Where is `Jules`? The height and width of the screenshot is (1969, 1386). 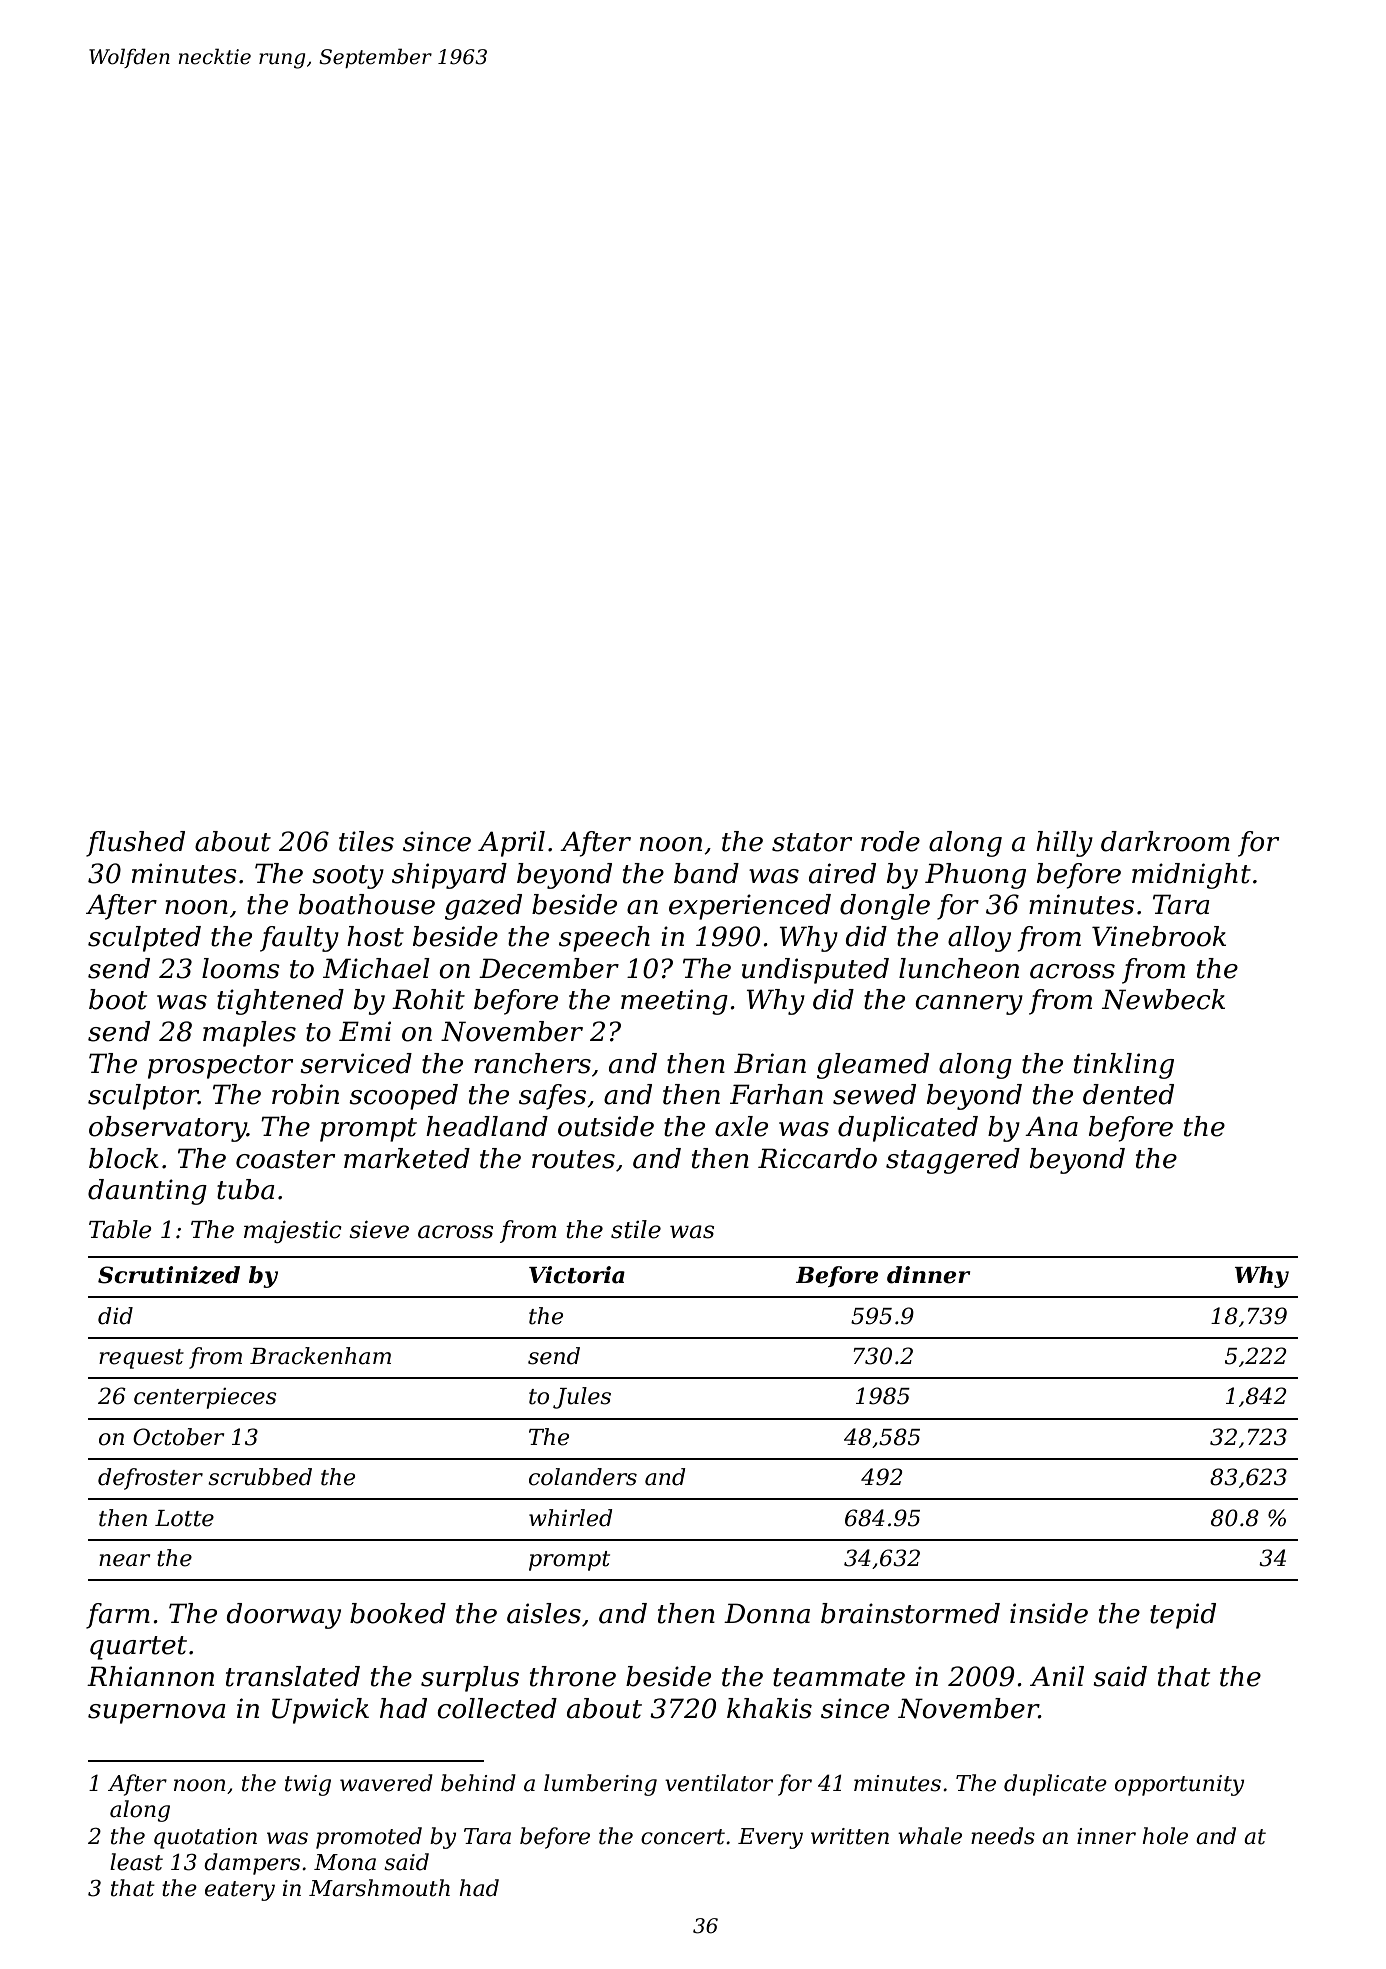 Jules is located at coordinates (582, 1398).
